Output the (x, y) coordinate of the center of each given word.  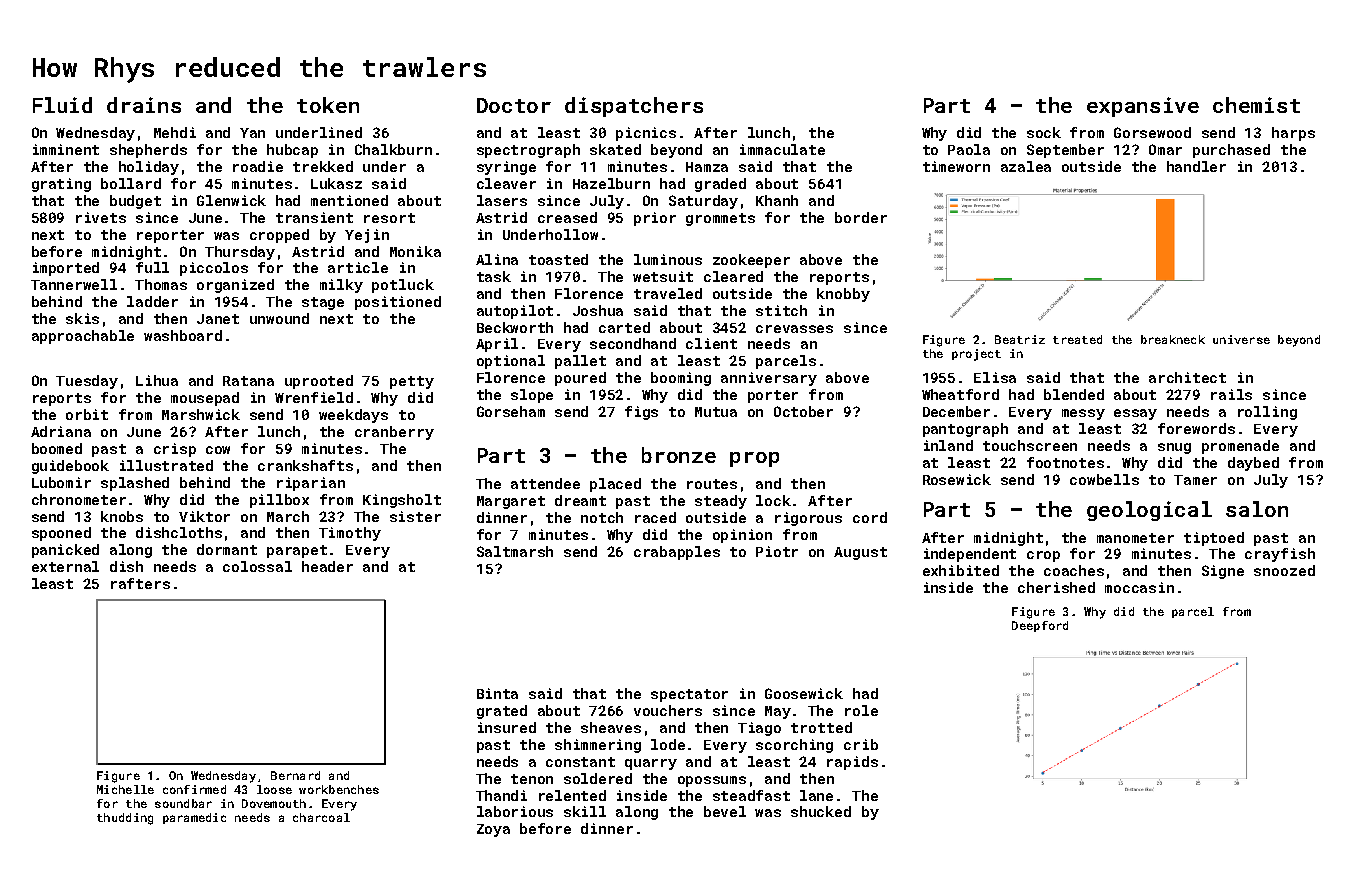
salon (1257, 509)
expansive (1143, 107)
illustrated (166, 465)
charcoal (321, 817)
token (328, 105)
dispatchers (634, 107)
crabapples (677, 553)
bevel (725, 811)
